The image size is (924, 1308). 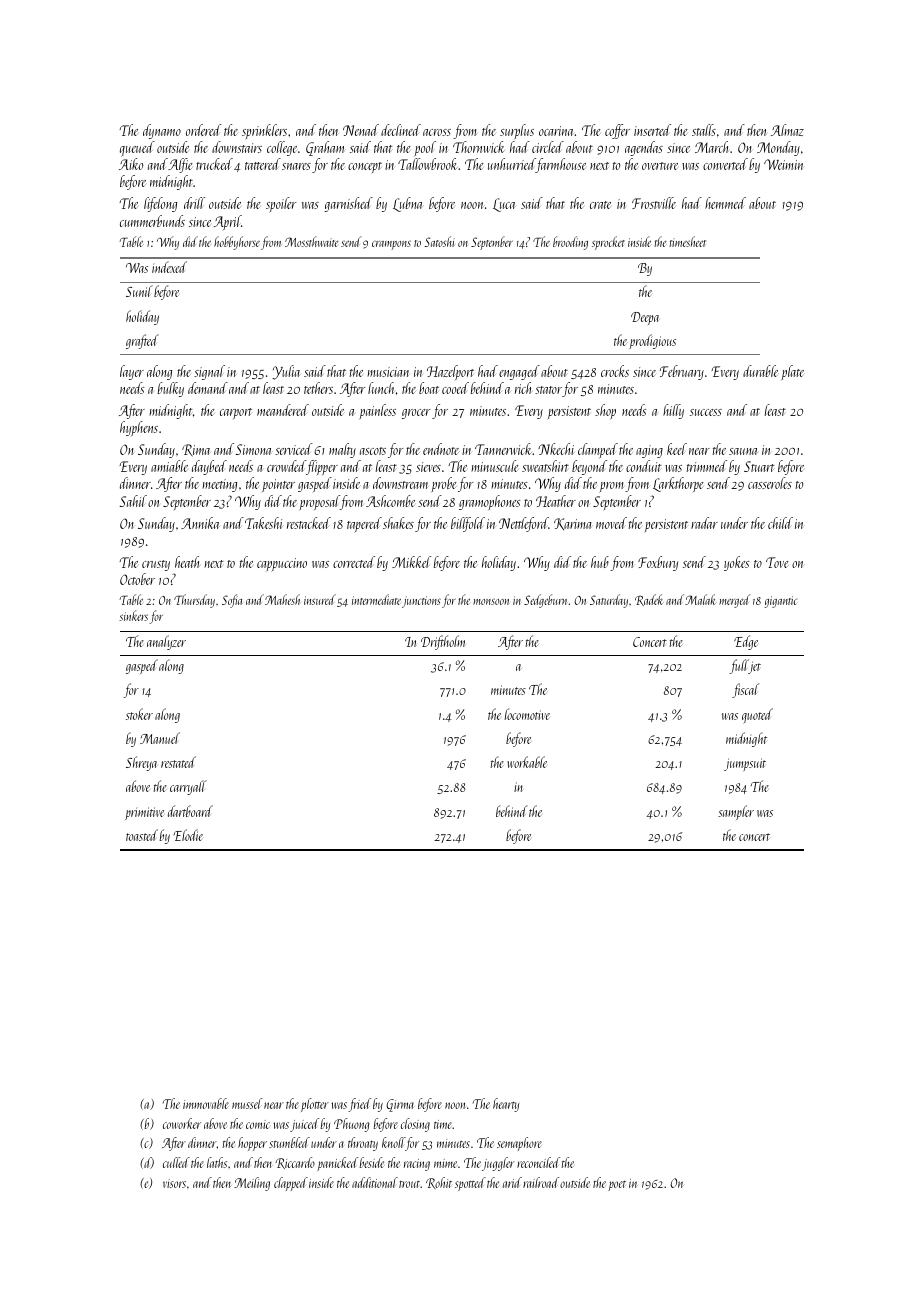 What do you see at coordinates (160, 738) in the screenshot?
I see `Manuel` at bounding box center [160, 738].
